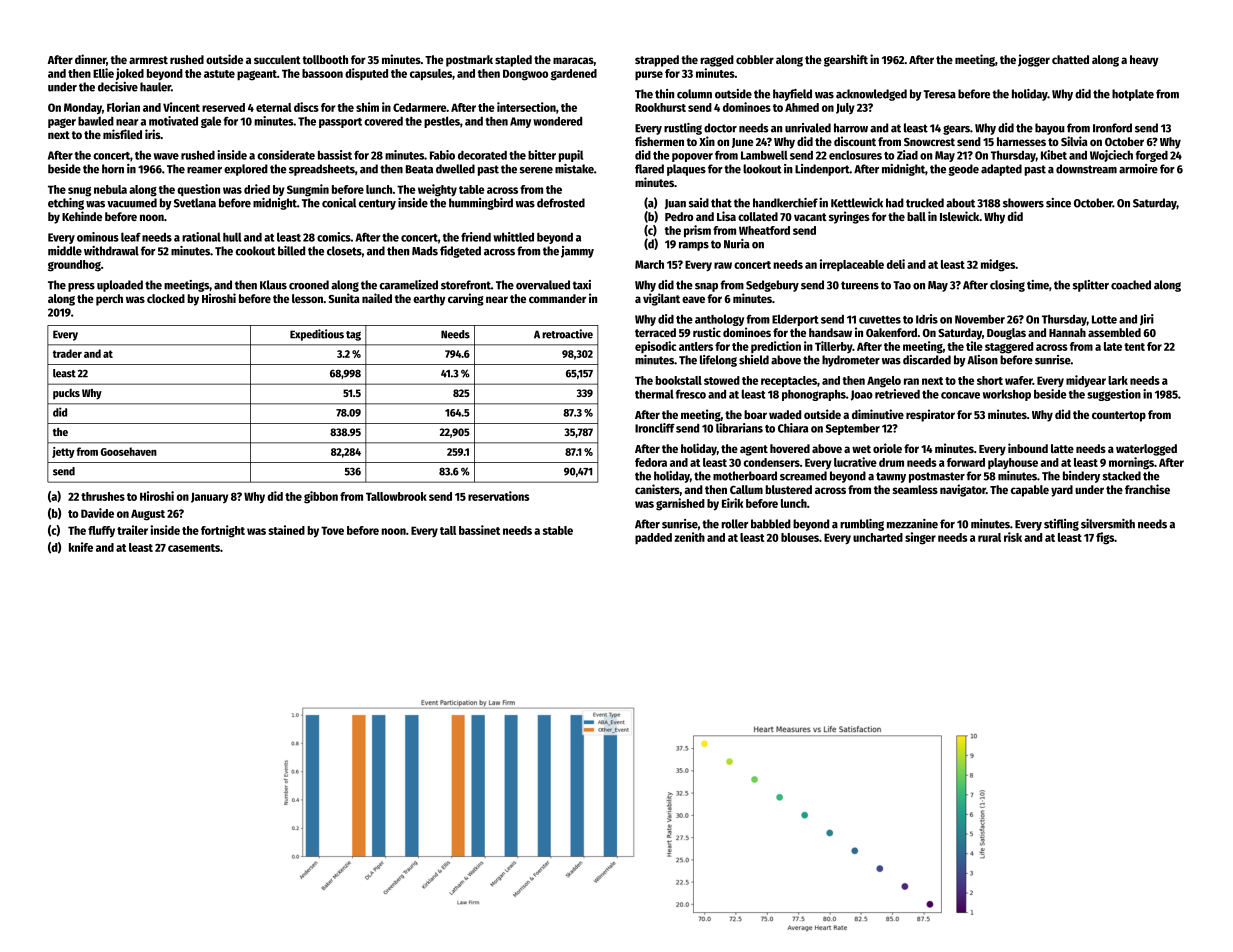 This screenshot has width=1233, height=952. What do you see at coordinates (927, 319) in the screenshot?
I see `Idris` at bounding box center [927, 319].
